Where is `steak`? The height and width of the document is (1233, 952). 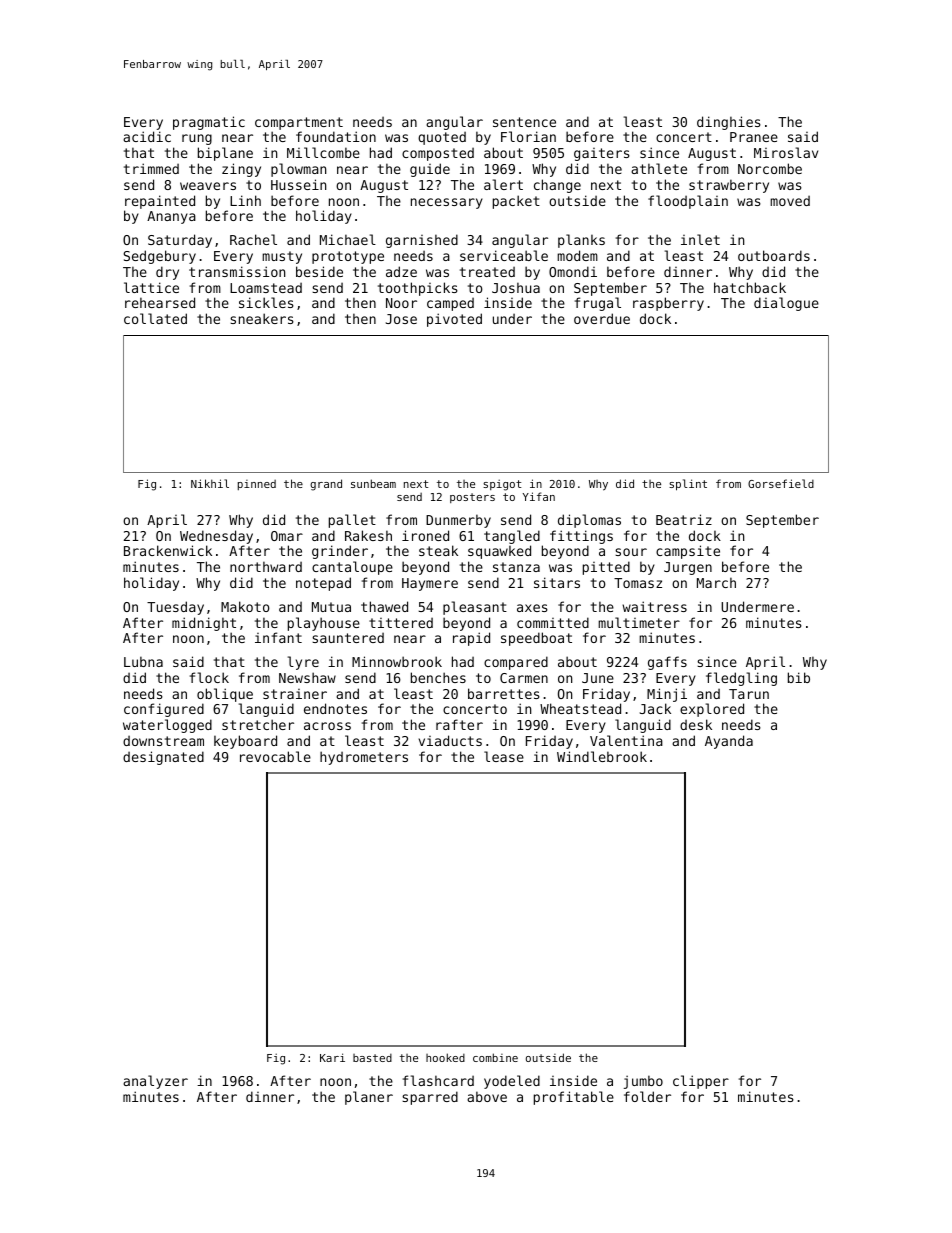 steak is located at coordinates (438, 550).
